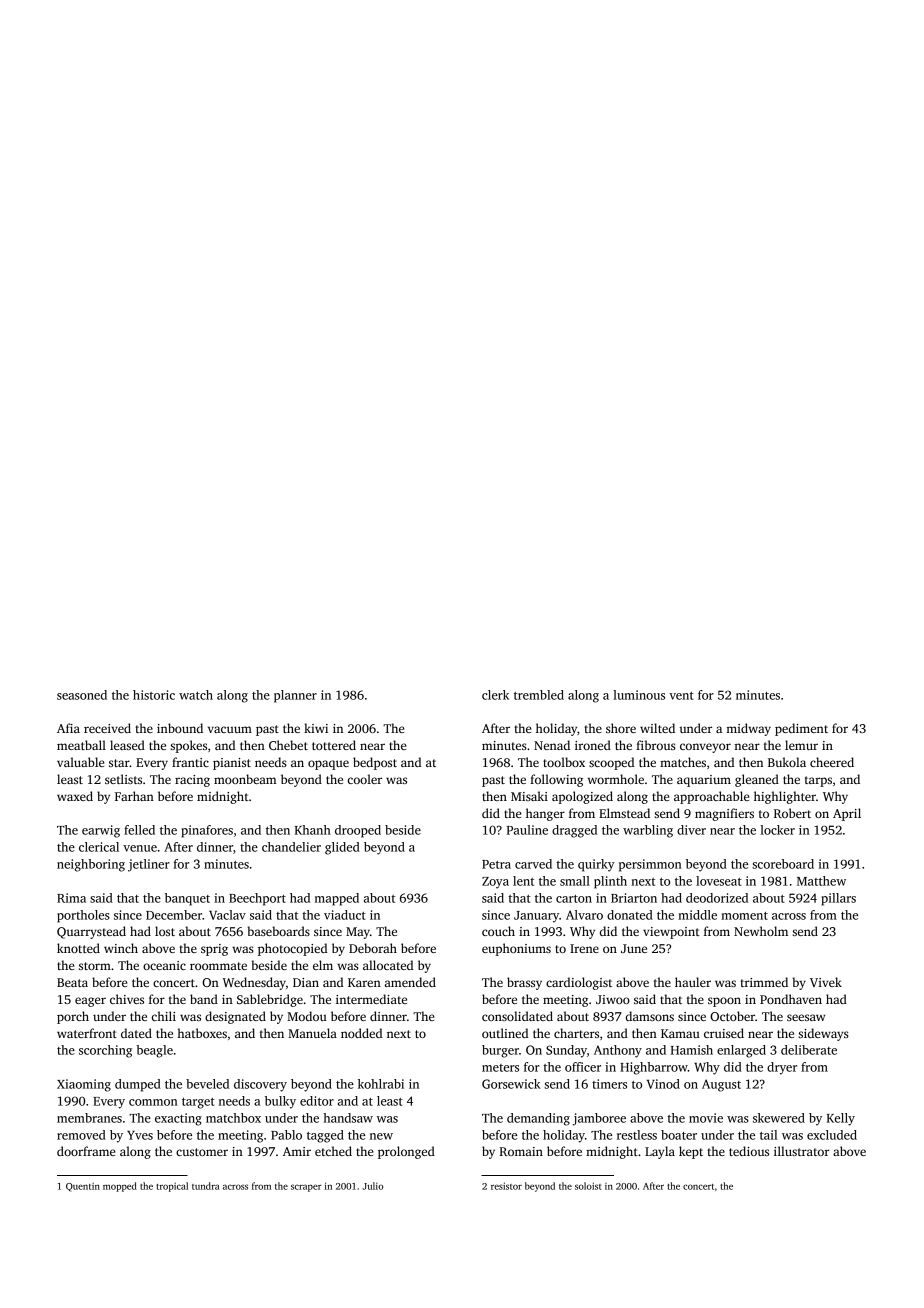 Image resolution: width=924 pixels, height=1308 pixels. Describe the element at coordinates (639, 695) in the image. I see `luminous` at that location.
